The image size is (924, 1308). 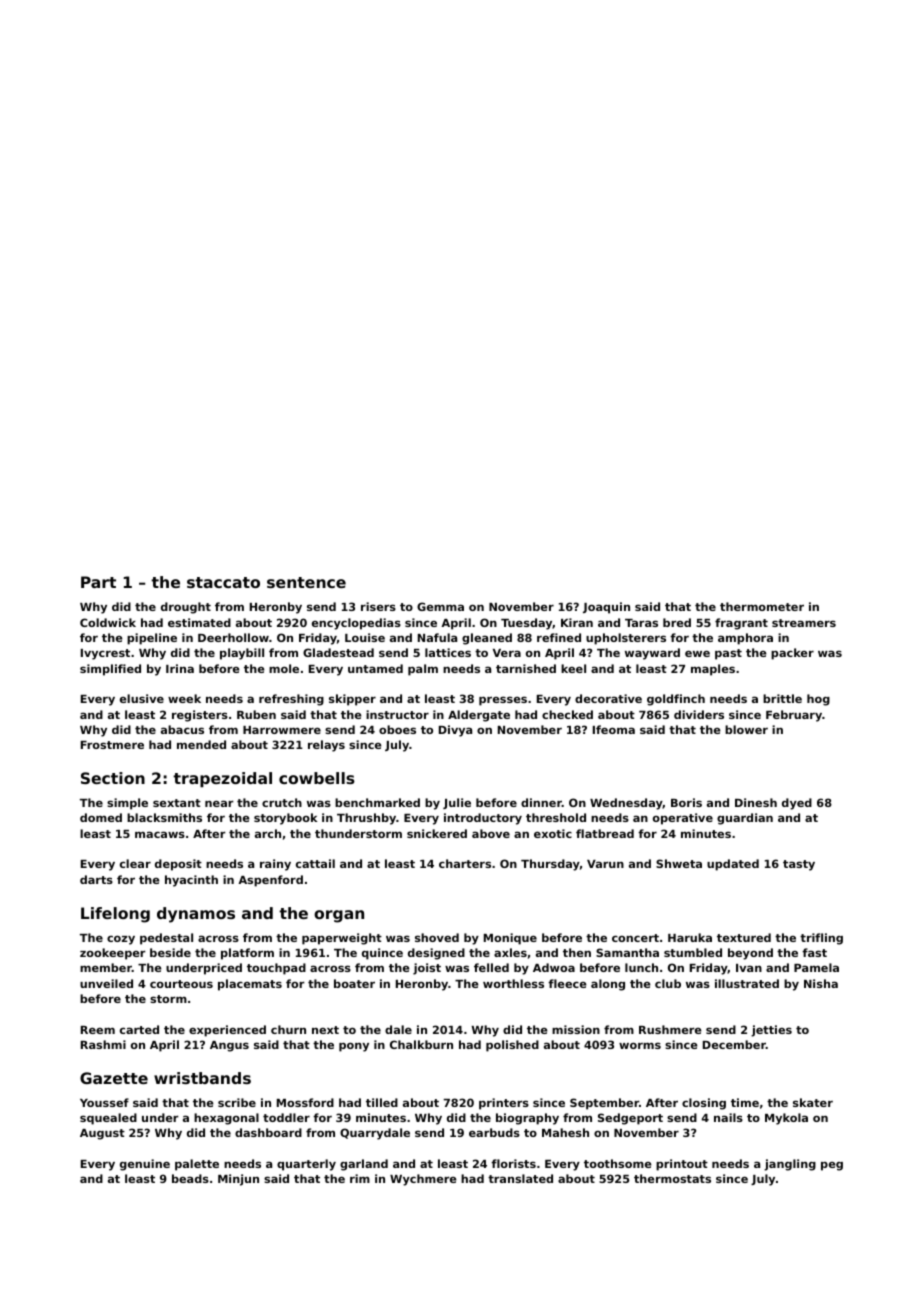 What do you see at coordinates (315, 863) in the image?
I see `cattail` at bounding box center [315, 863].
